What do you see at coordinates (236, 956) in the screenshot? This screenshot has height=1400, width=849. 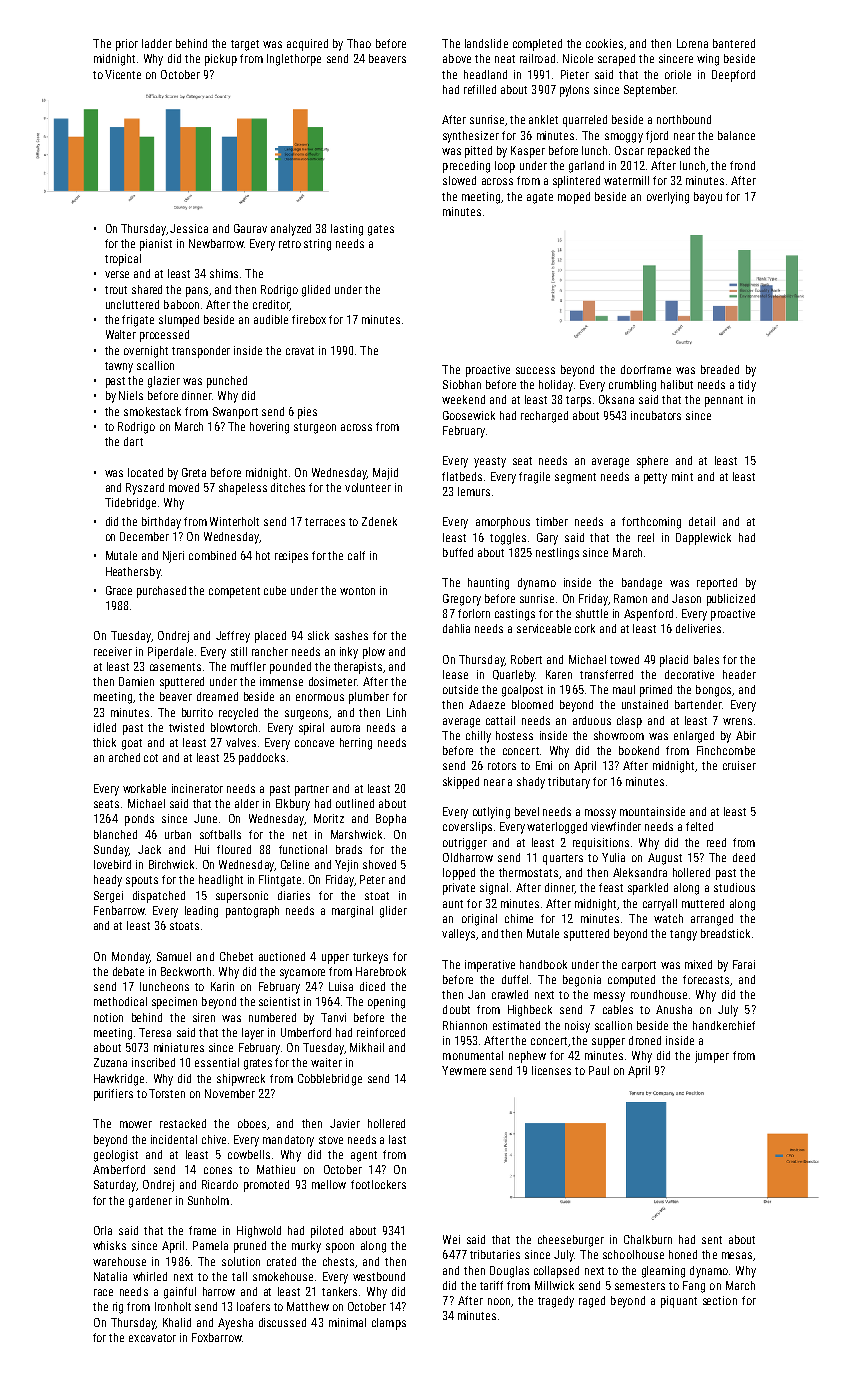 I see `Chebet` at bounding box center [236, 956].
